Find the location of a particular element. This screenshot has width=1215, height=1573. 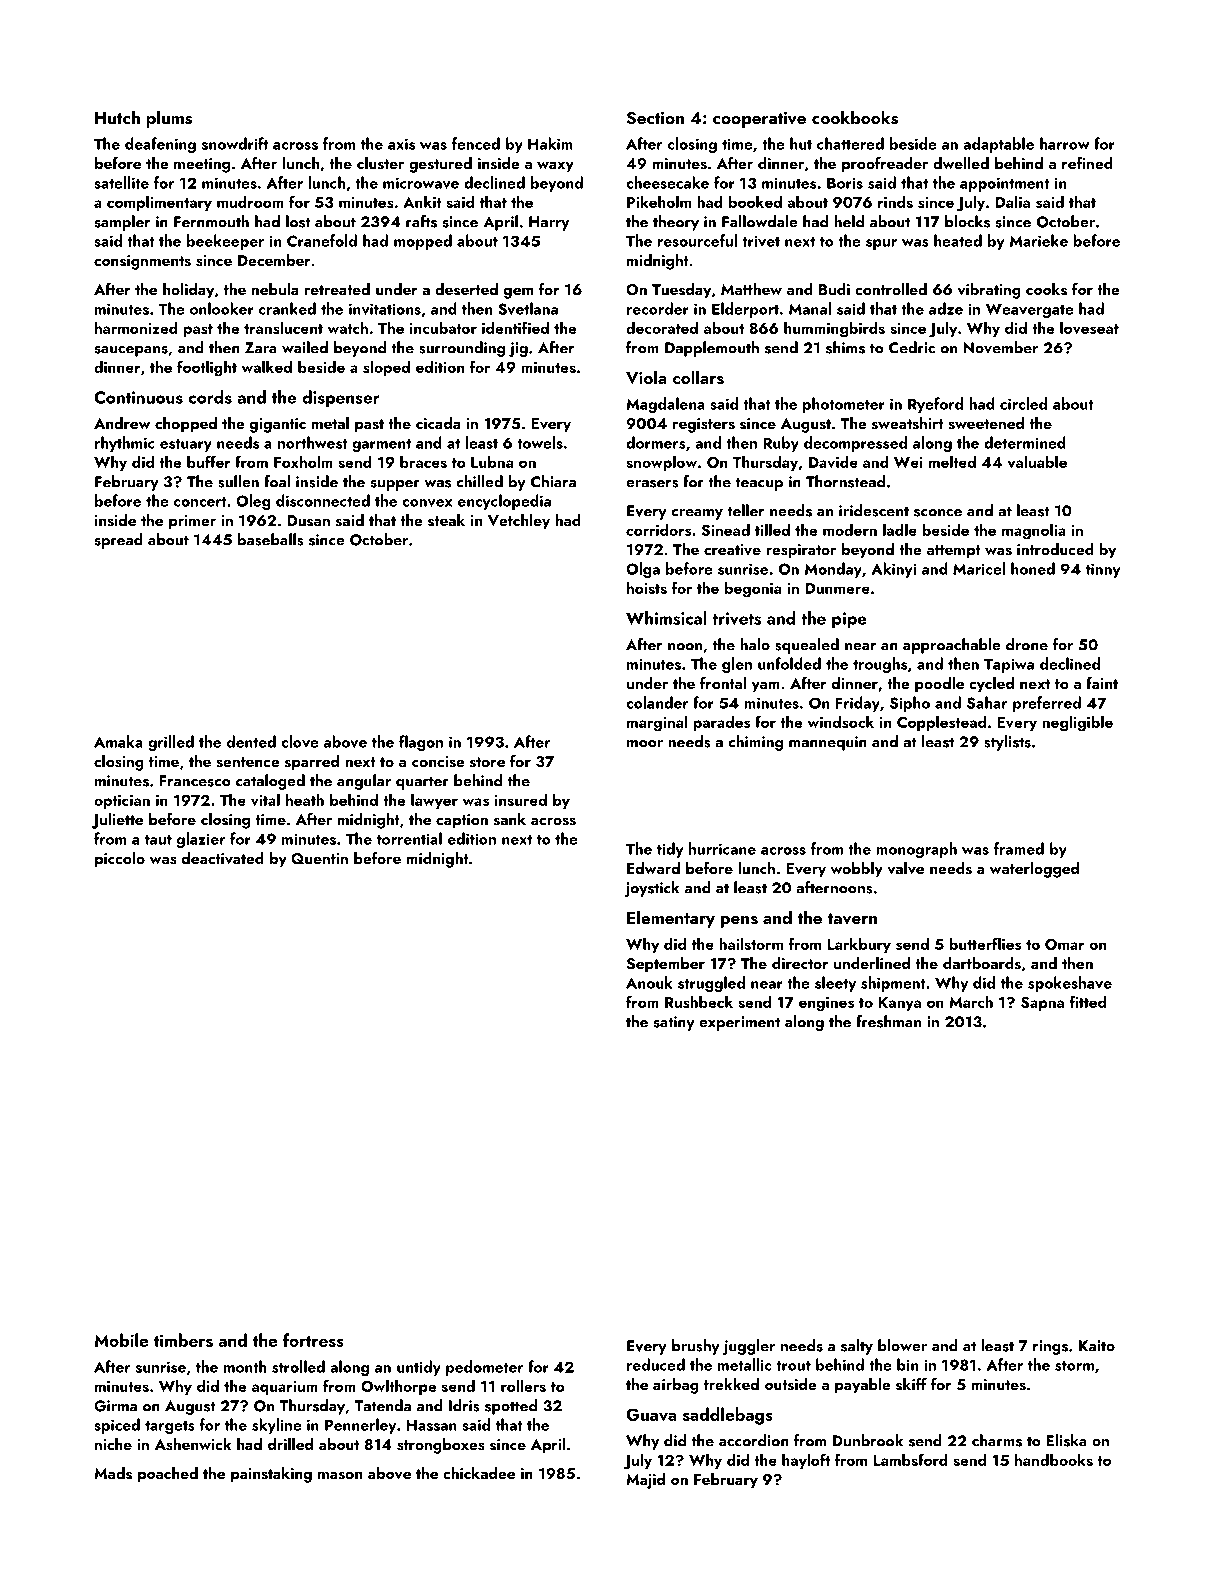

Ashenwick is located at coordinates (192, 1444).
